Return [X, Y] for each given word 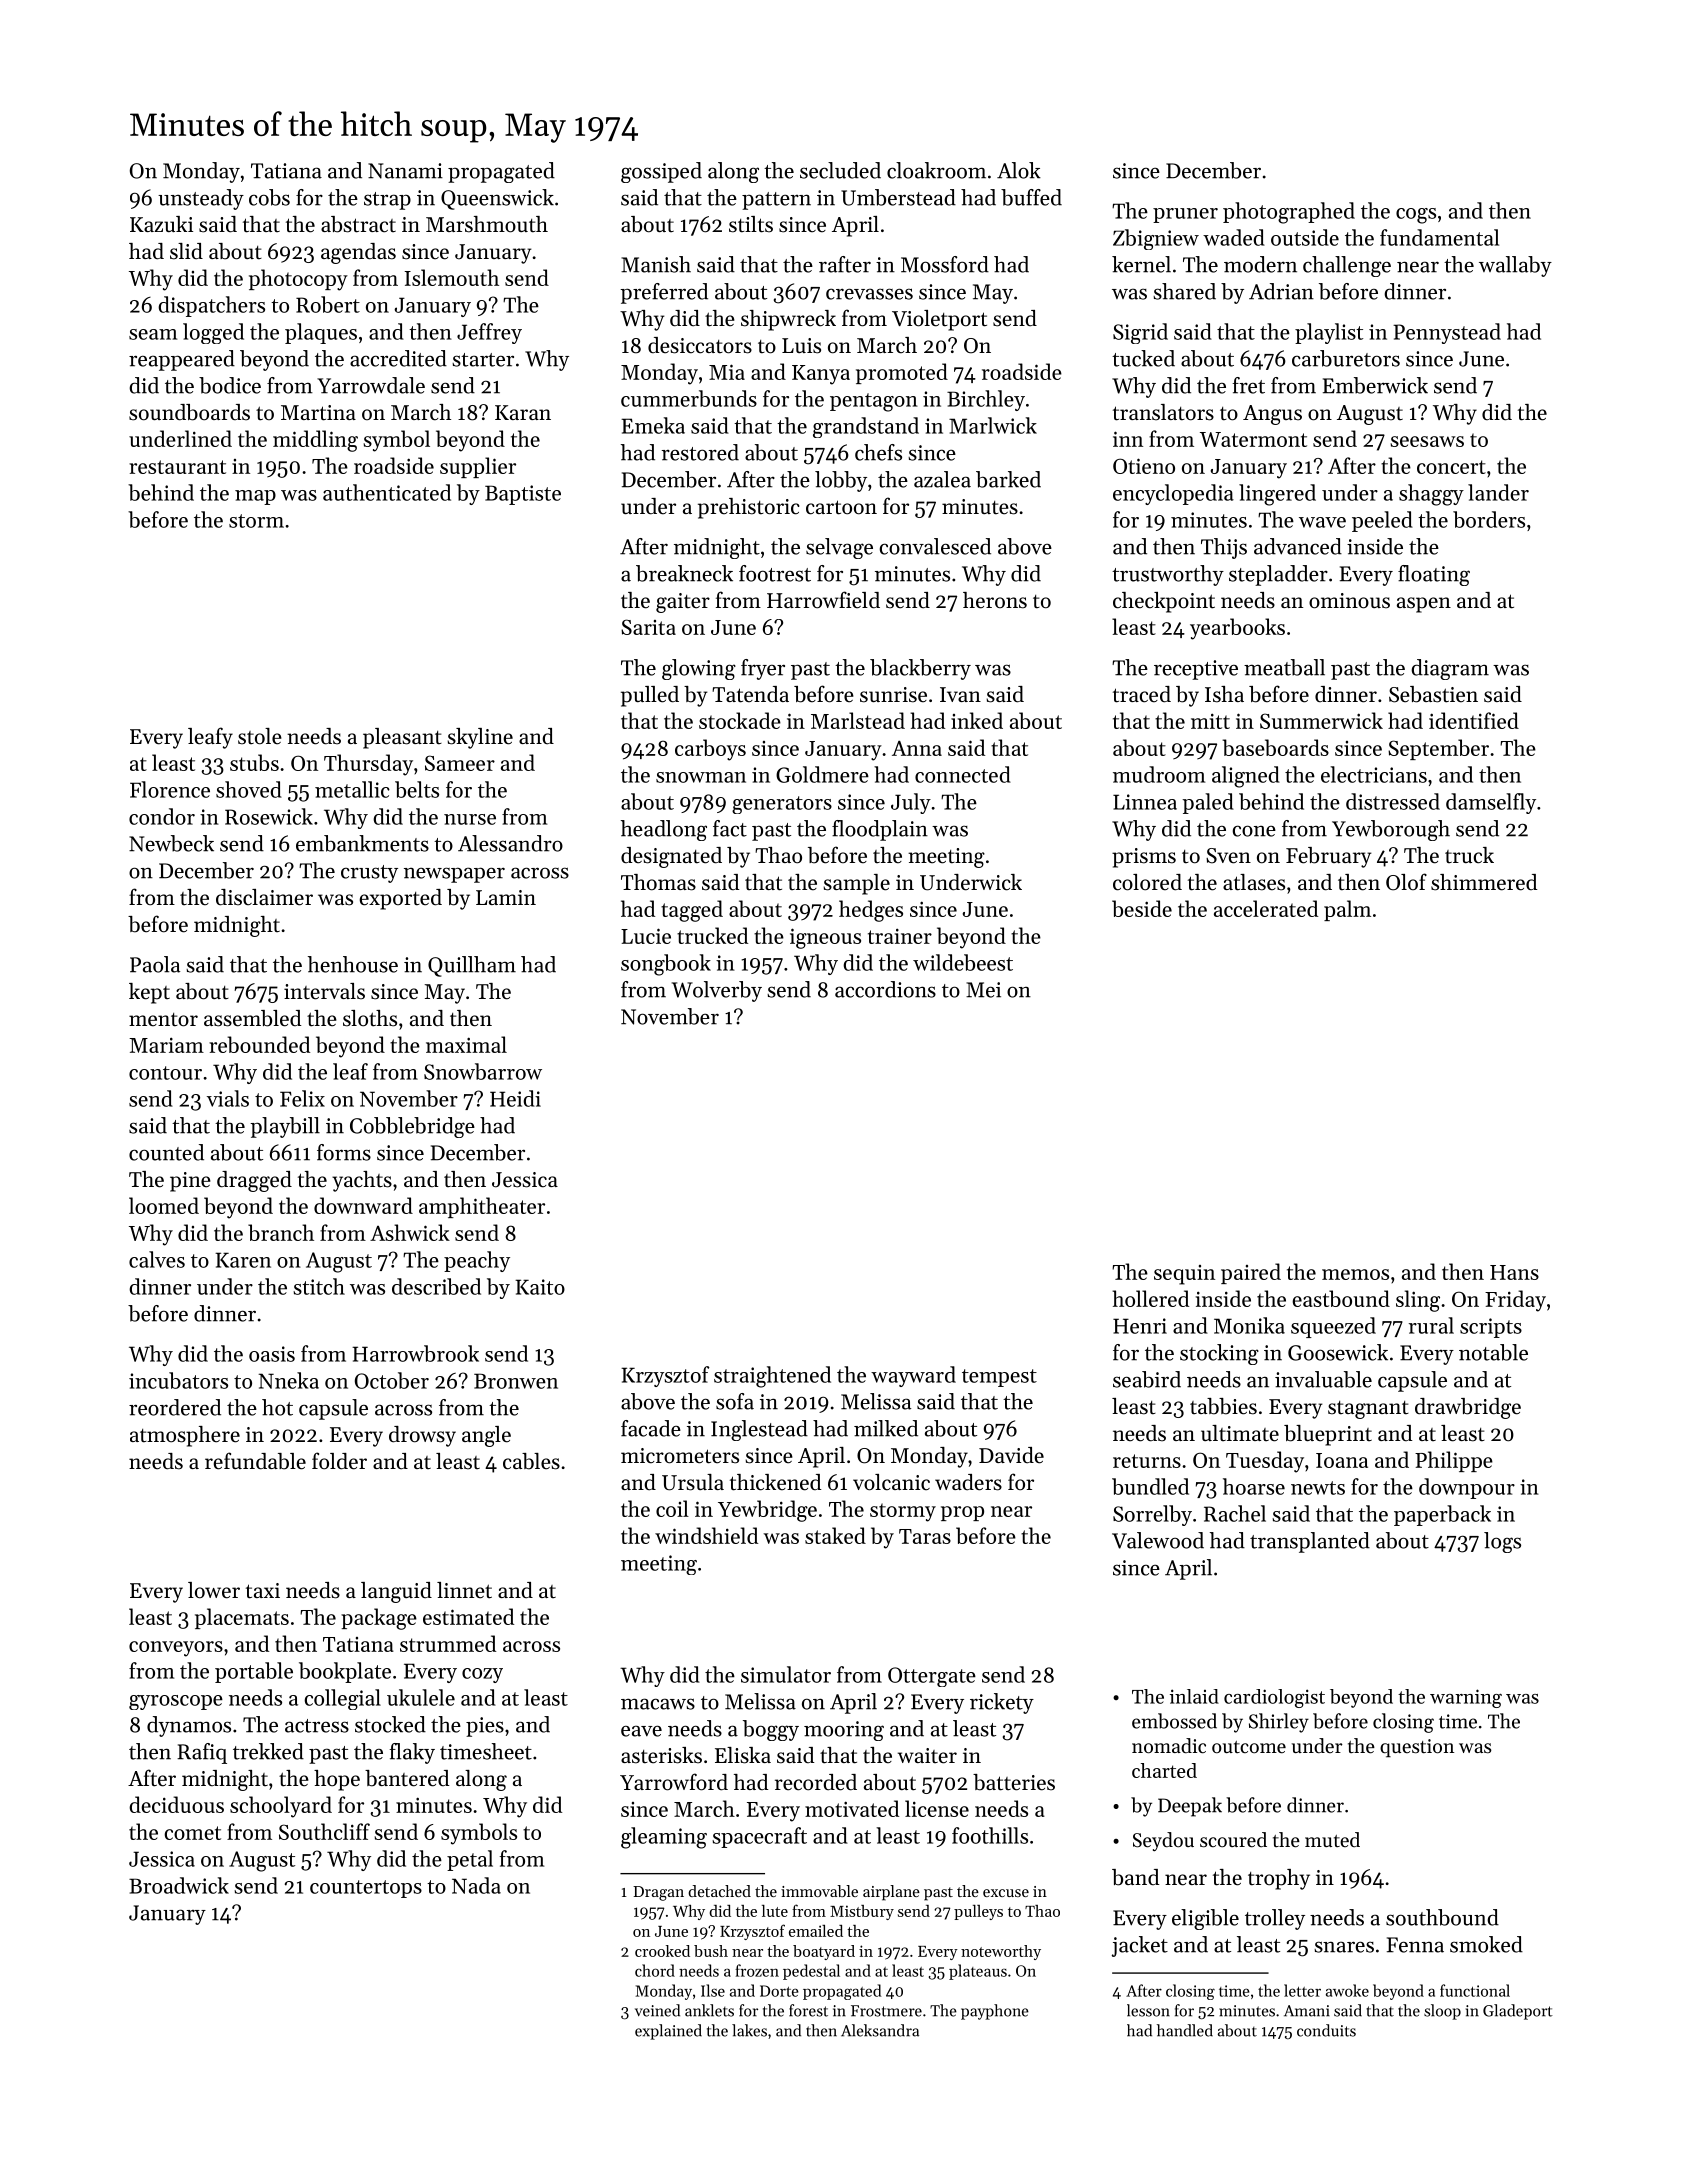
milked [886, 1428]
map [255, 497]
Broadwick [179, 1885]
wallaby [1515, 266]
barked [1008, 479]
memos [1355, 1274]
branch [281, 1232]
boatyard [824, 1952]
